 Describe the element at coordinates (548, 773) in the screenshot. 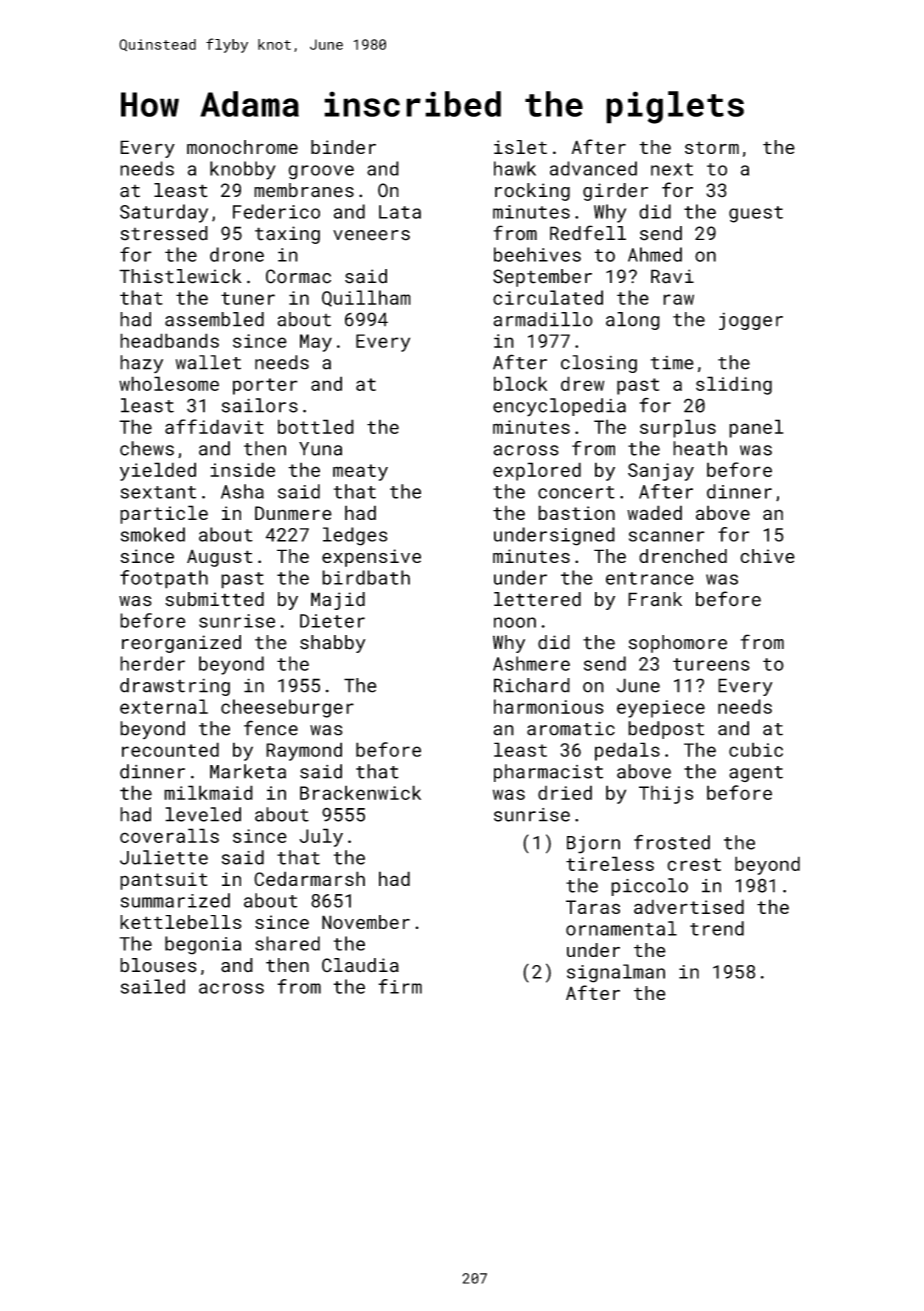

I see `pharmacist` at that location.
